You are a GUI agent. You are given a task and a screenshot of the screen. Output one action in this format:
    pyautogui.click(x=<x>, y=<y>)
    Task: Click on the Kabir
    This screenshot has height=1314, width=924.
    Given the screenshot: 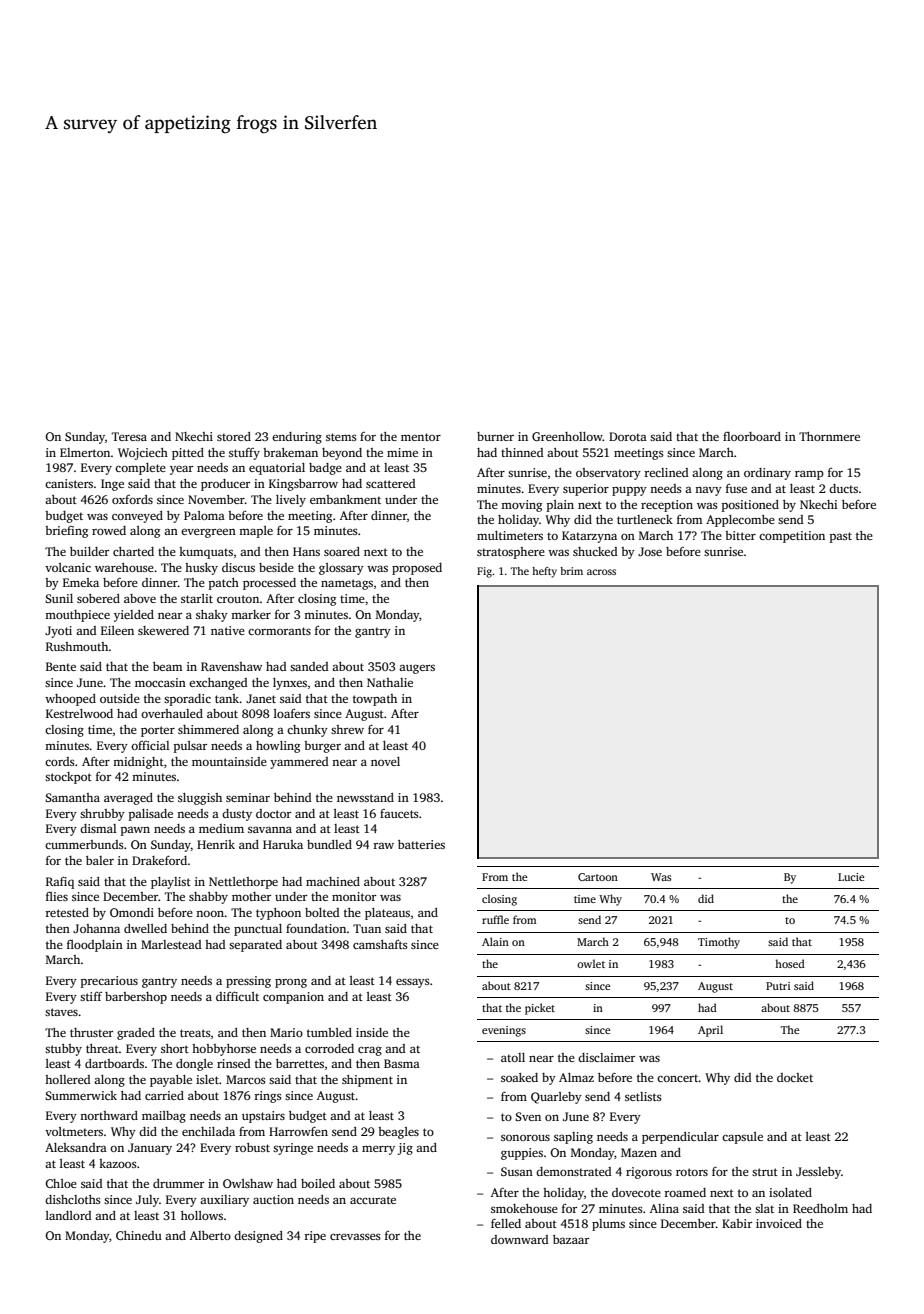 What is the action you would take?
    pyautogui.click(x=737, y=1223)
